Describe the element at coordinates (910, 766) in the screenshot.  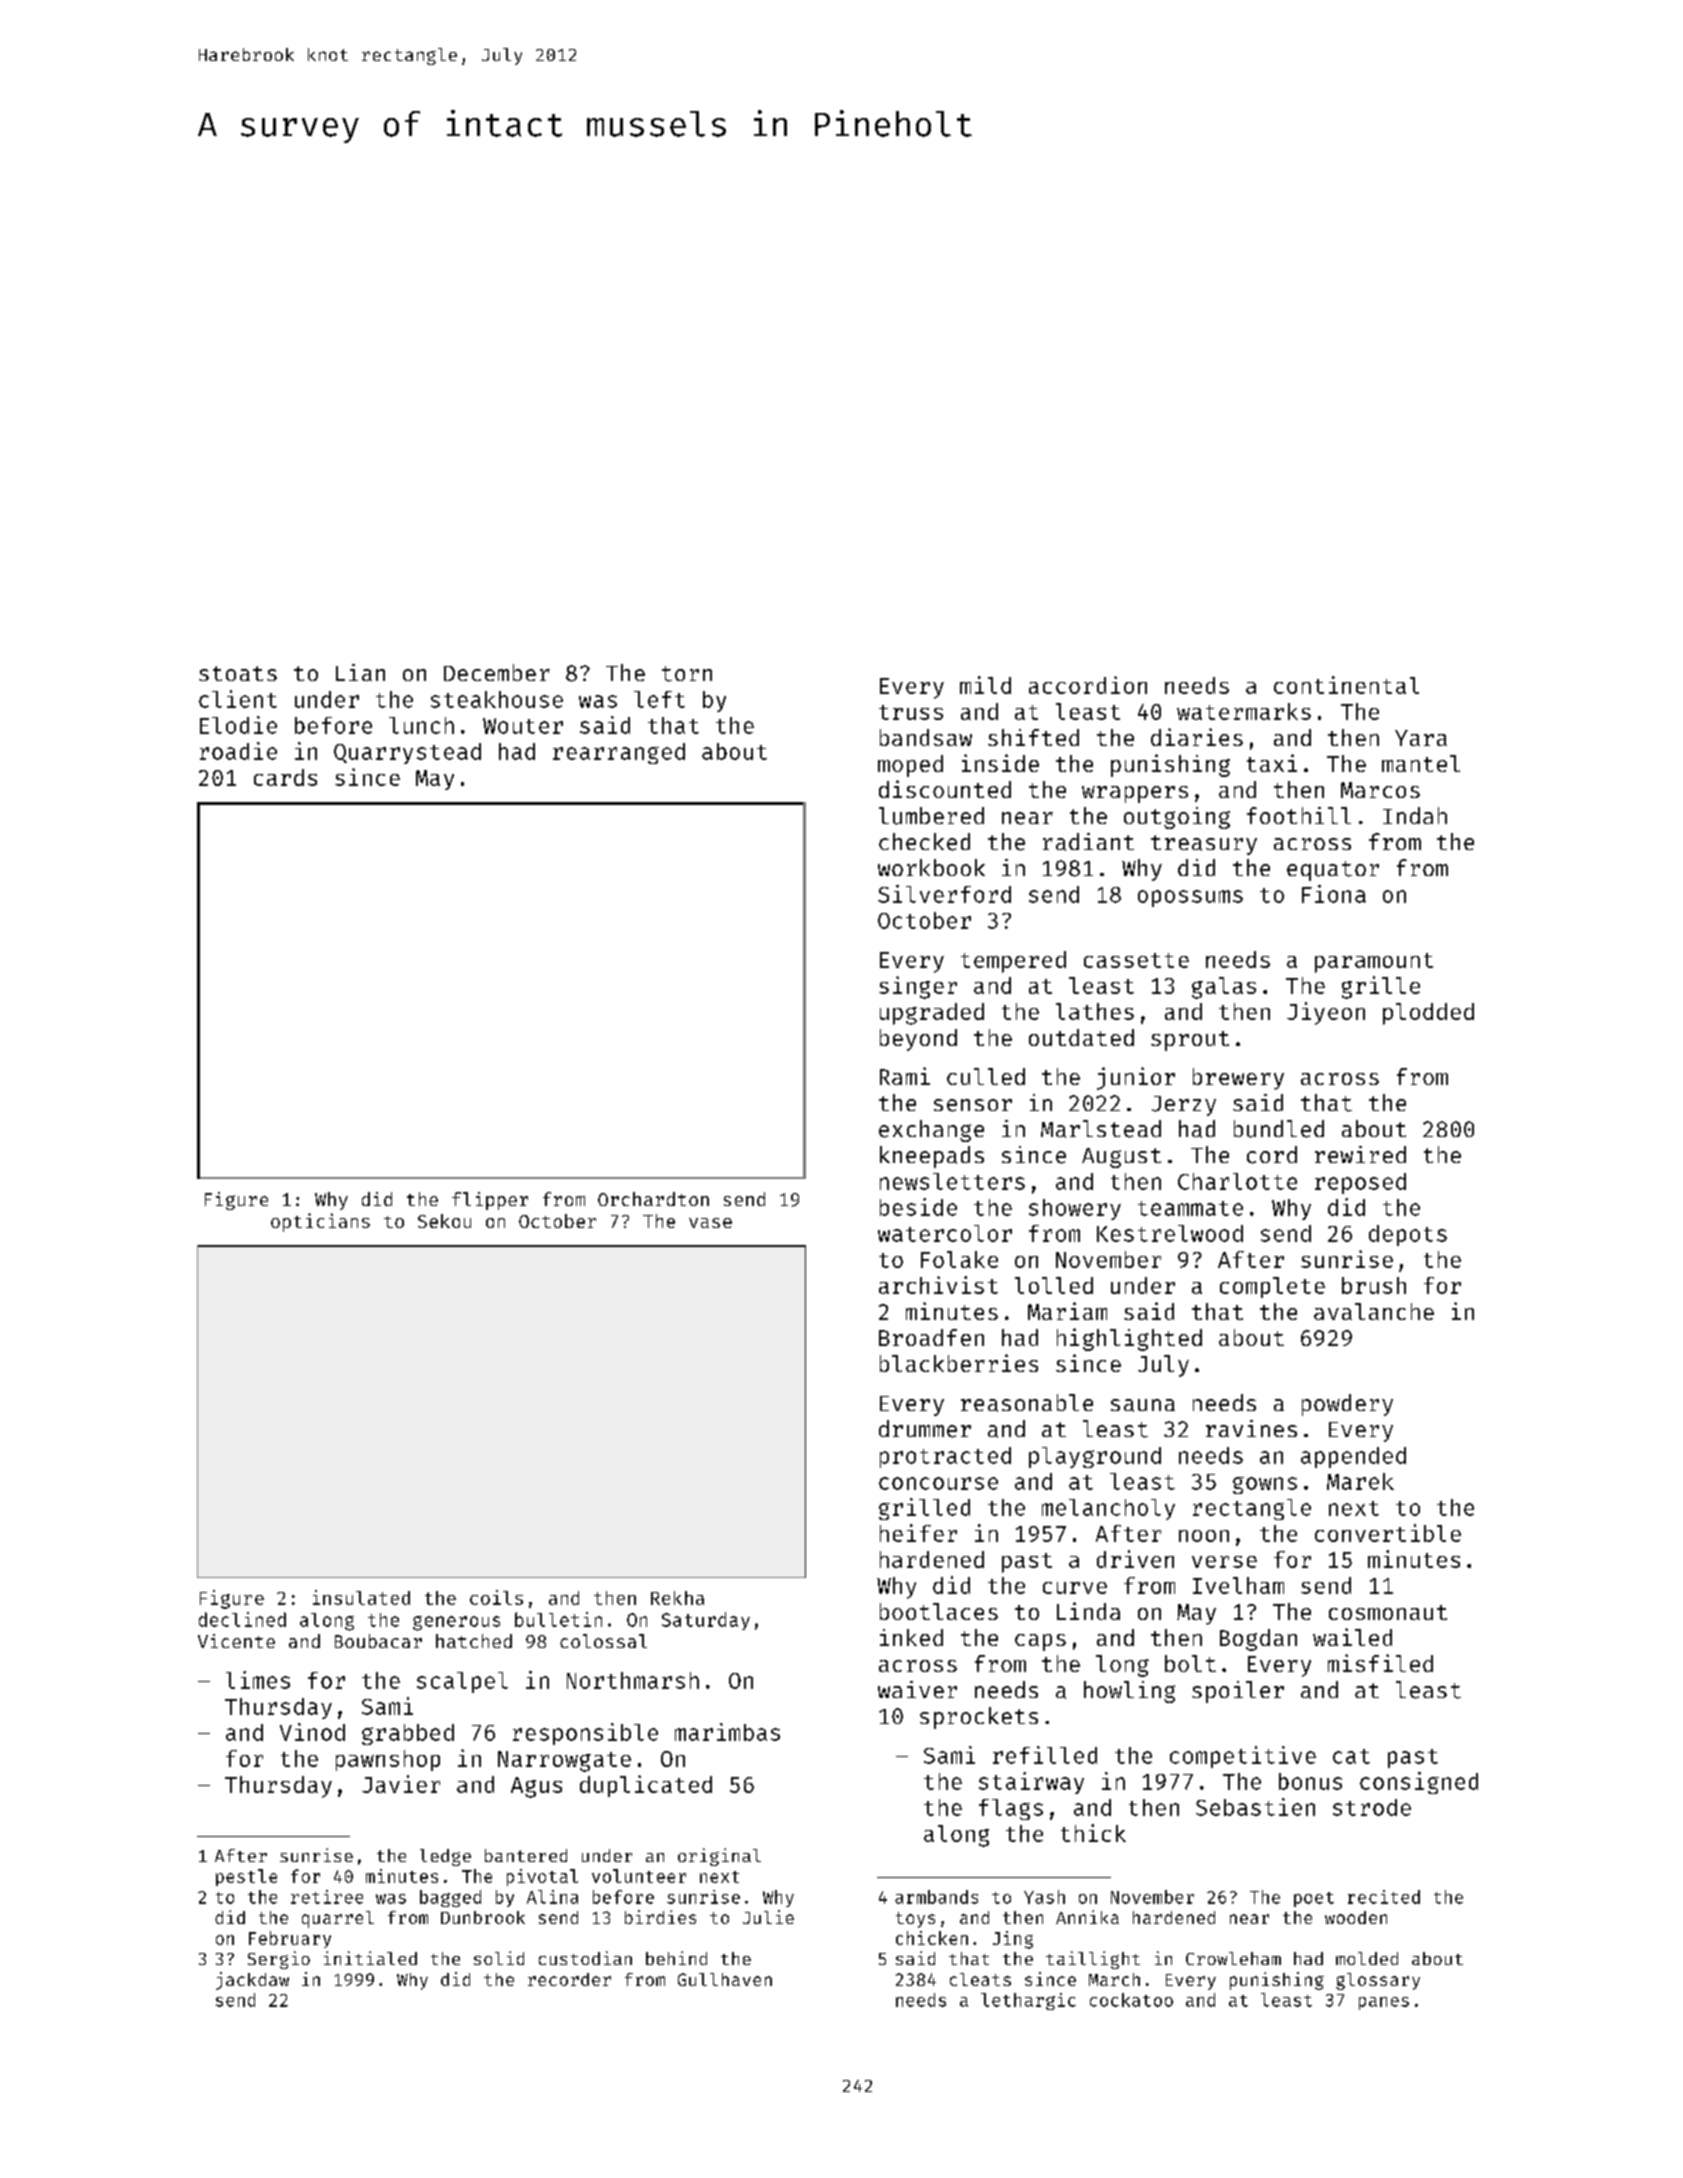
I see `moped` at that location.
